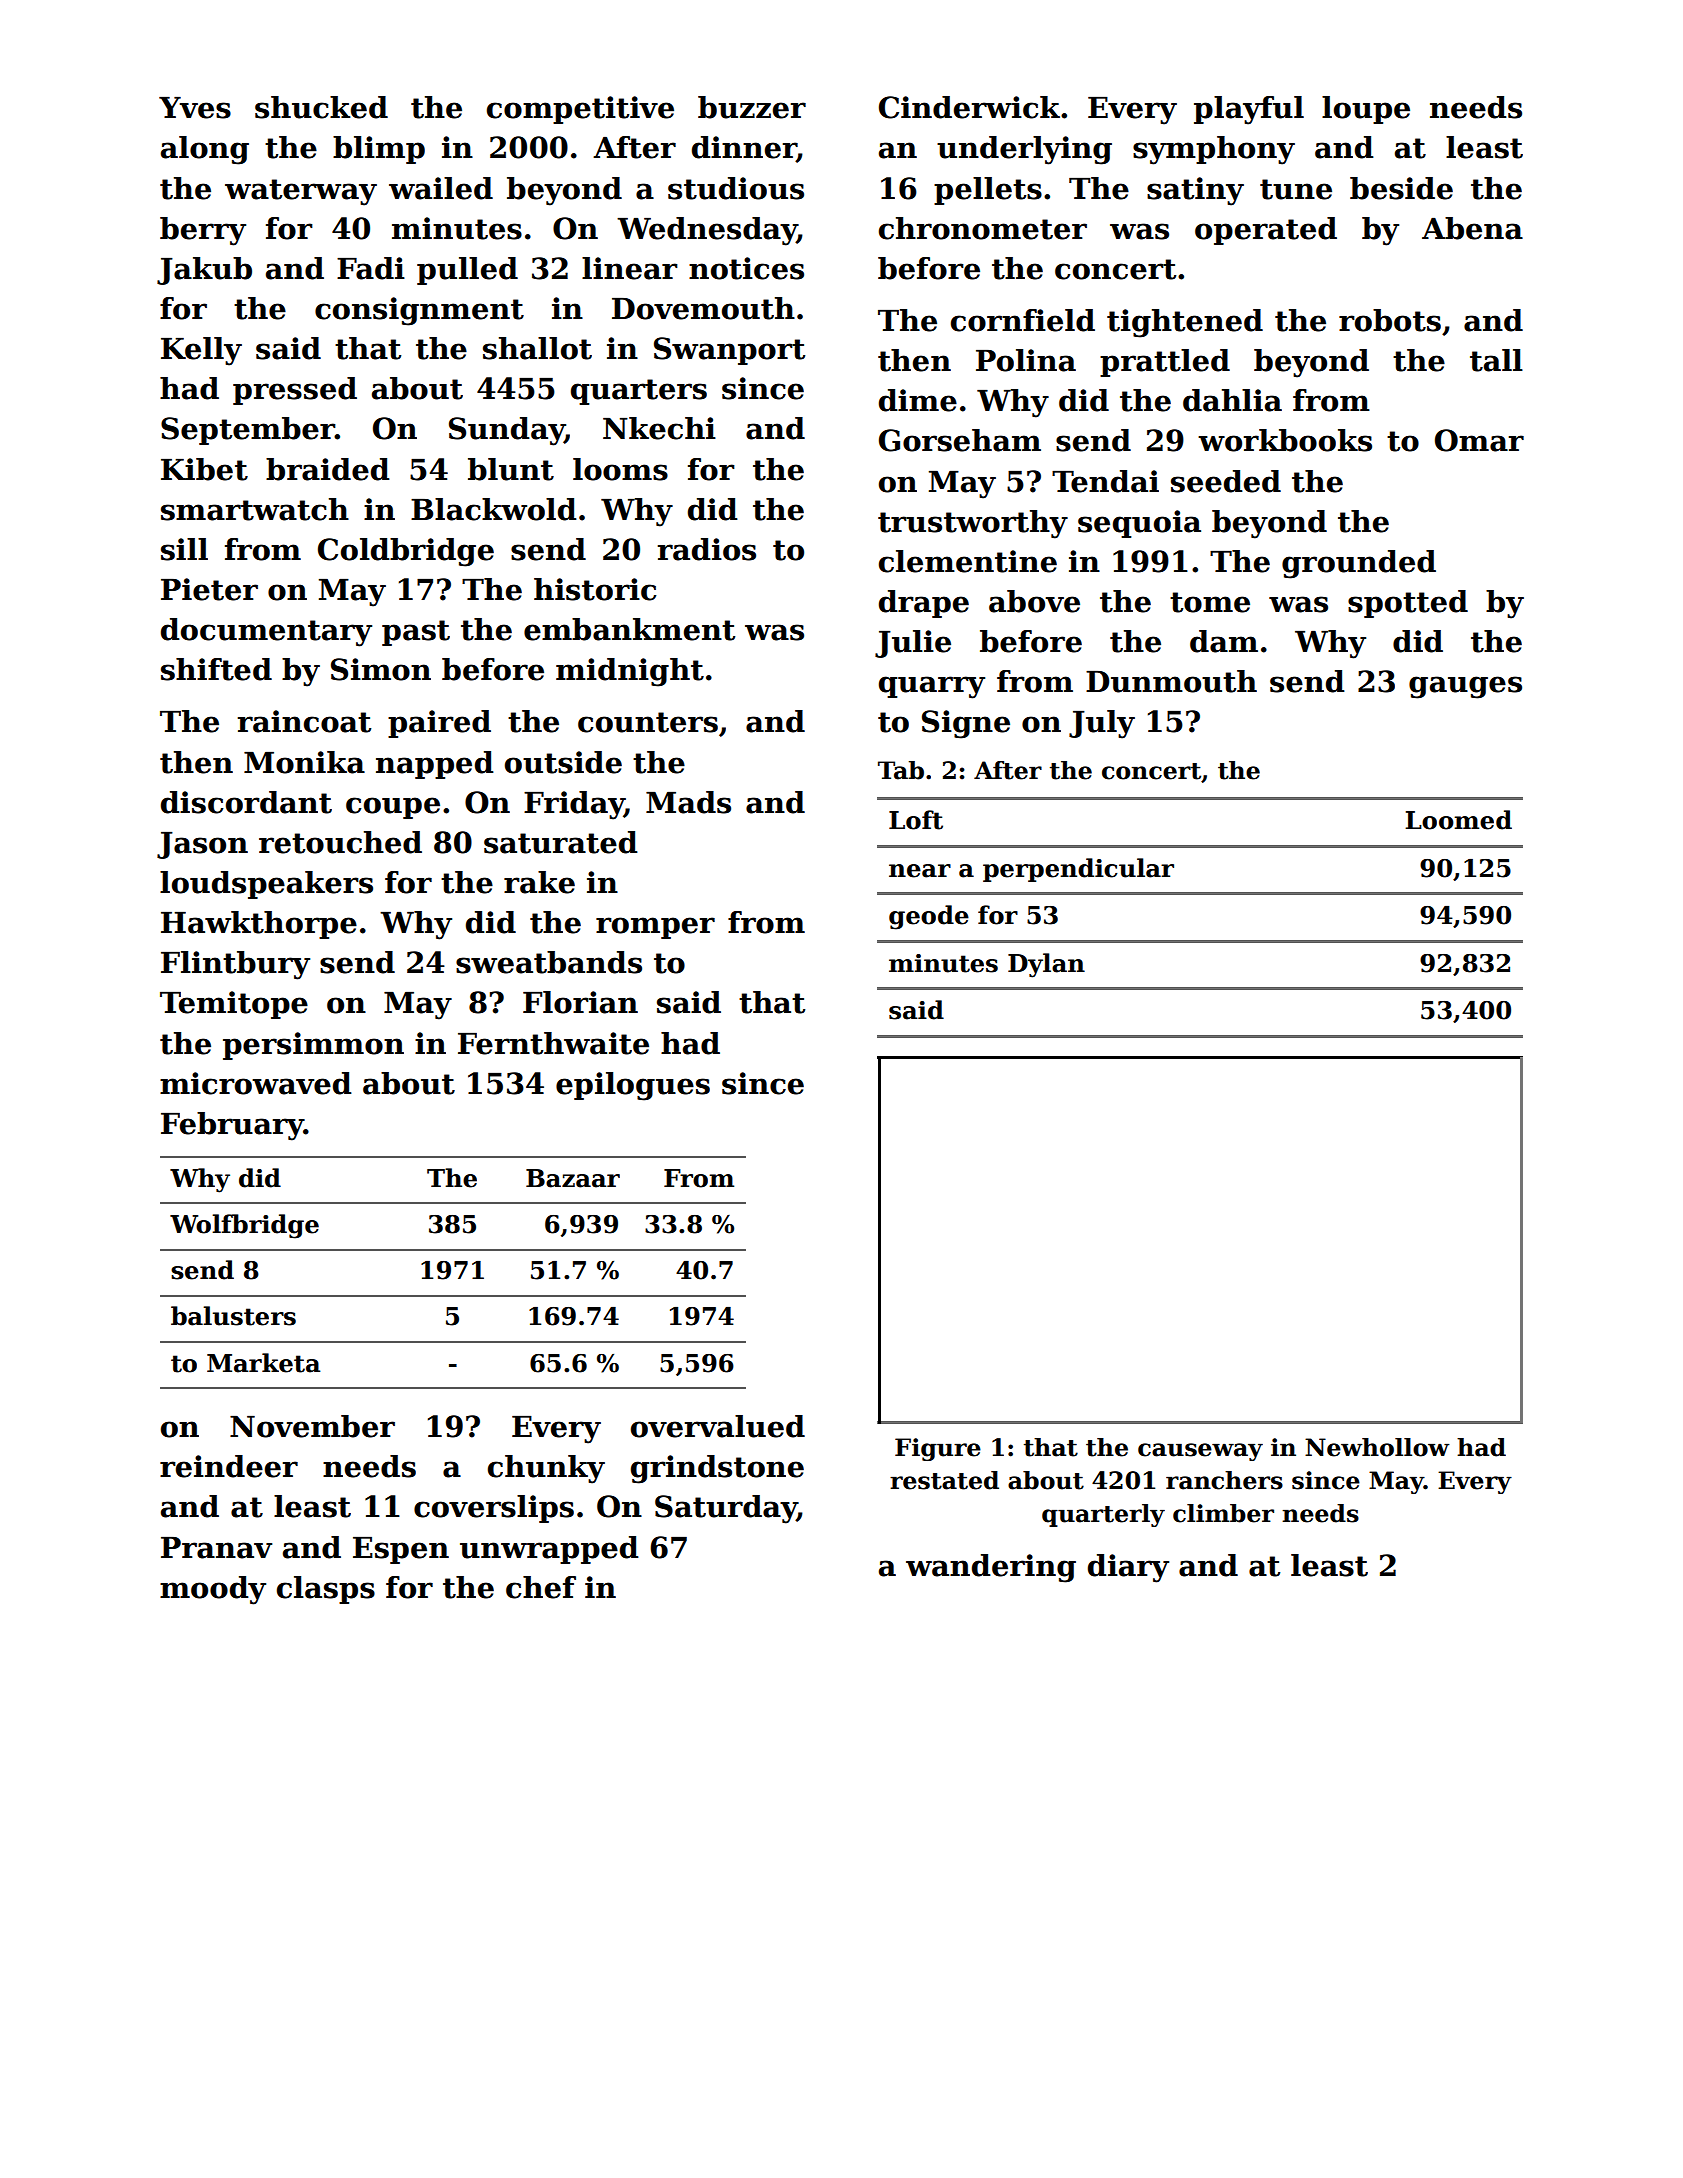 This screenshot has height=2178, width=1683. Describe the element at coordinates (1046, 965) in the screenshot. I see `Dylan` at that location.
